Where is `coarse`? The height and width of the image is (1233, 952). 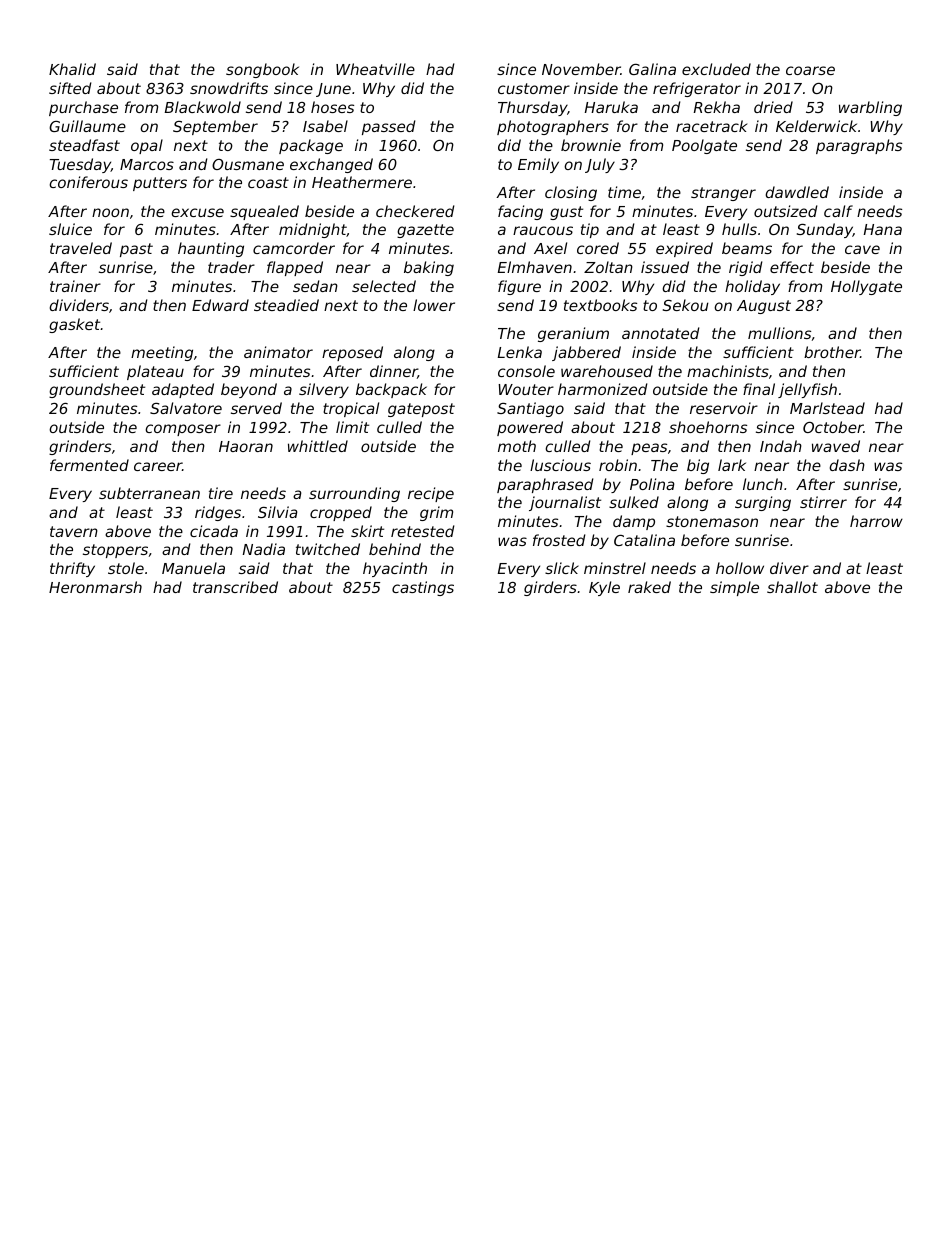
coarse is located at coordinates (810, 70).
